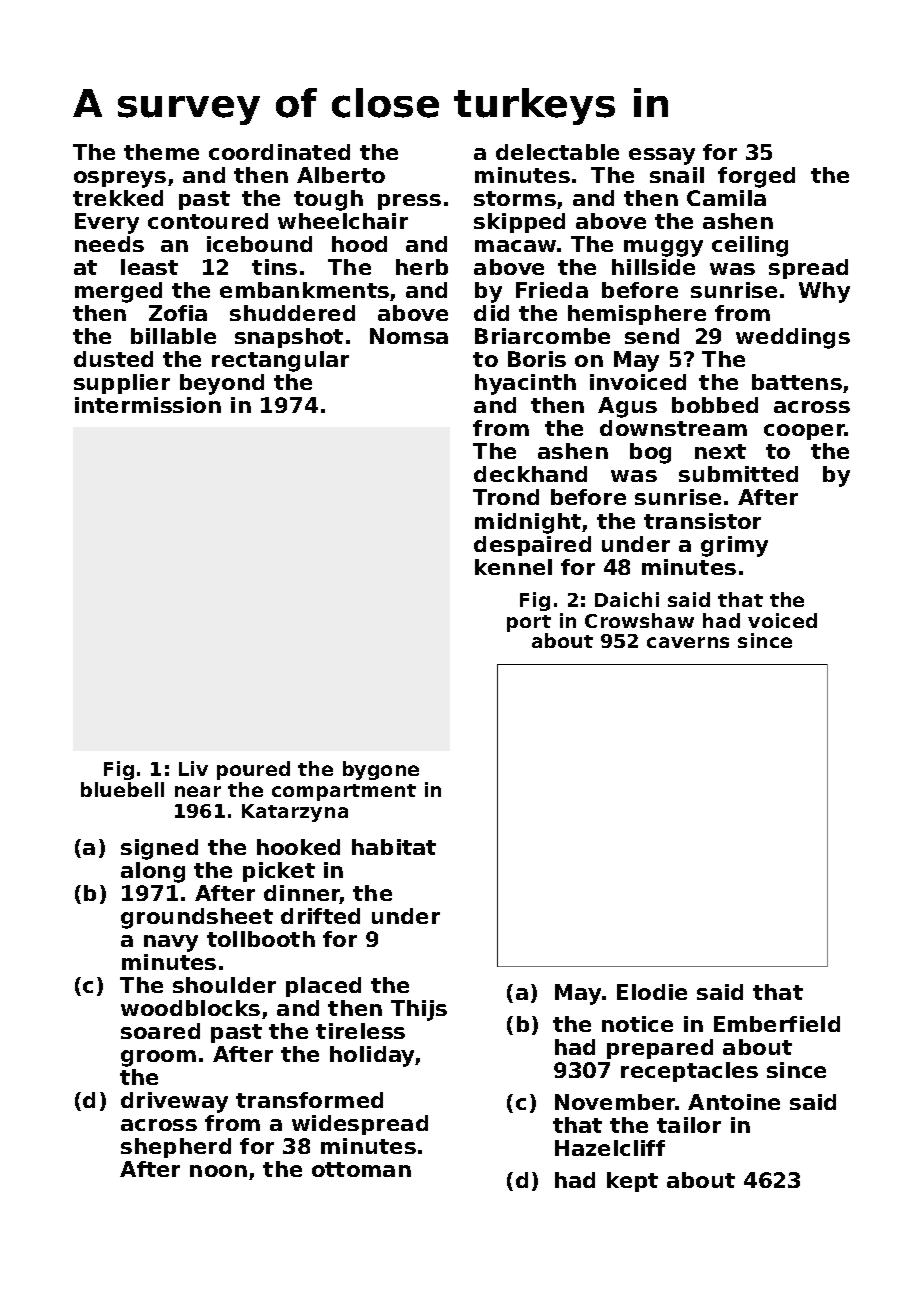 Image resolution: width=924 pixels, height=1314 pixels. What do you see at coordinates (171, 943) in the screenshot?
I see `navy` at bounding box center [171, 943].
